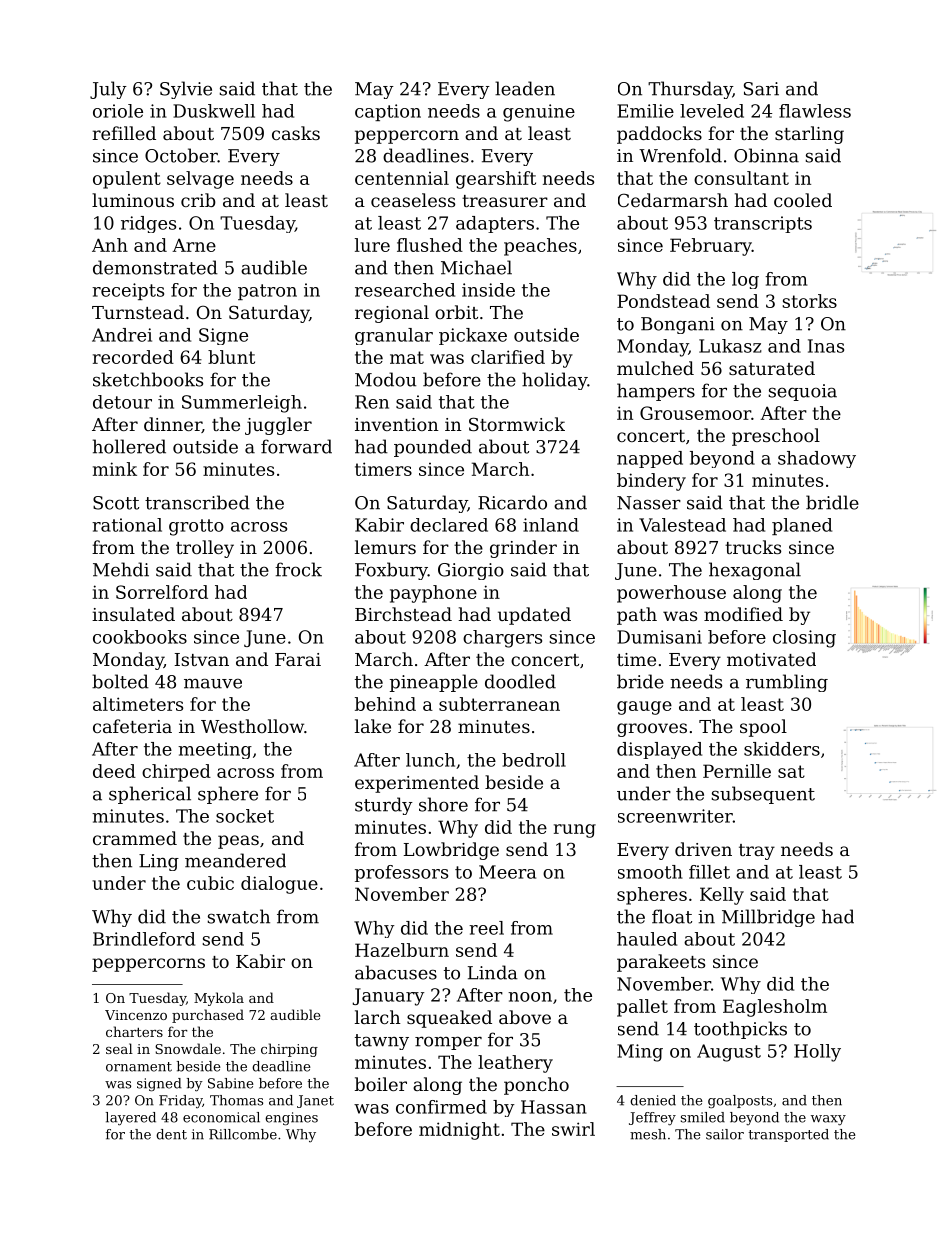 The height and width of the image is (1233, 952). I want to click on blunt, so click(231, 357).
